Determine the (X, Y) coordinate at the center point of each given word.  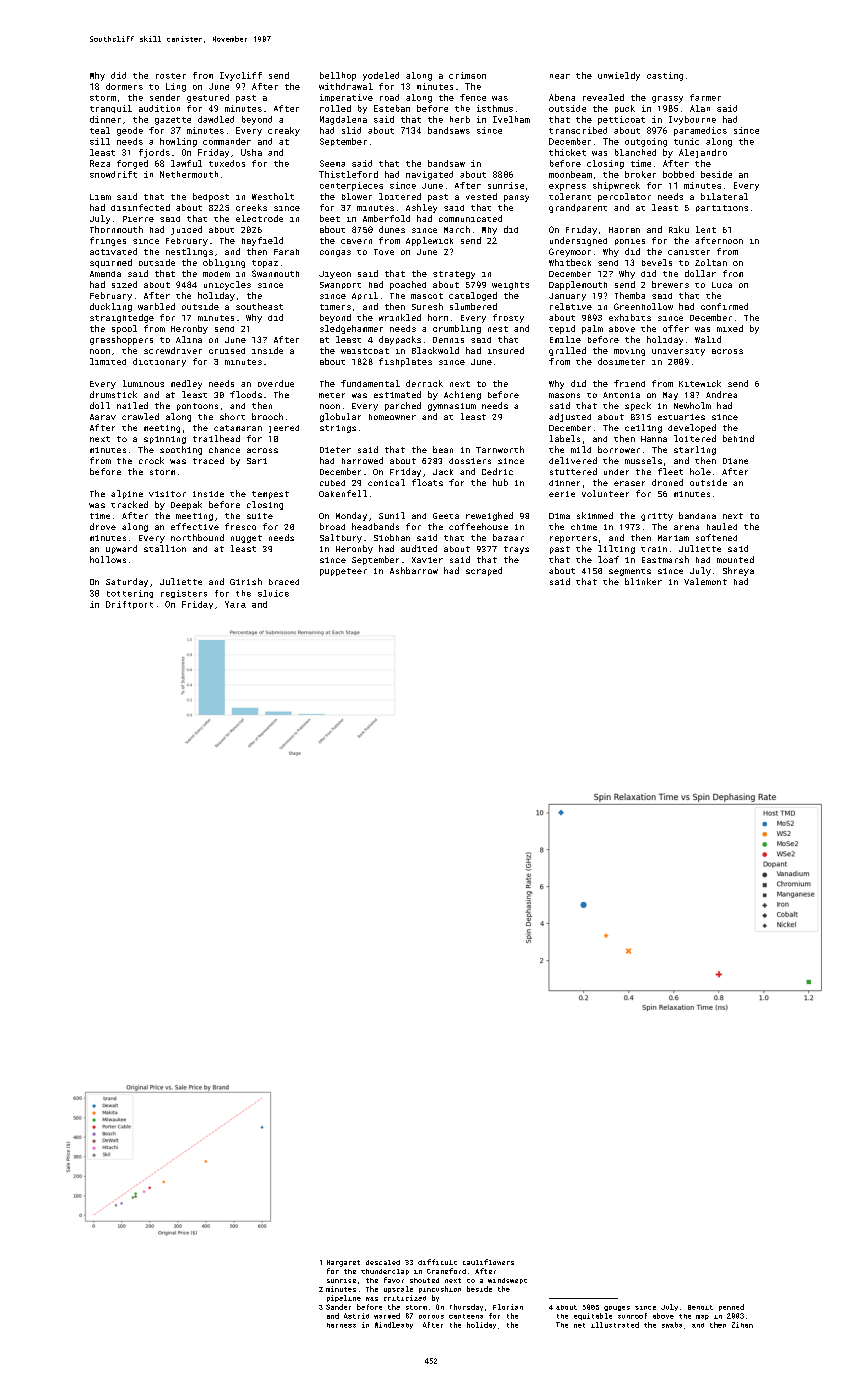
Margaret (343, 1263)
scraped (484, 571)
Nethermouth (189, 174)
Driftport (129, 605)
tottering (130, 594)
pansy (516, 198)
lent (706, 229)
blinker (643, 581)
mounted (735, 559)
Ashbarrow (414, 570)
